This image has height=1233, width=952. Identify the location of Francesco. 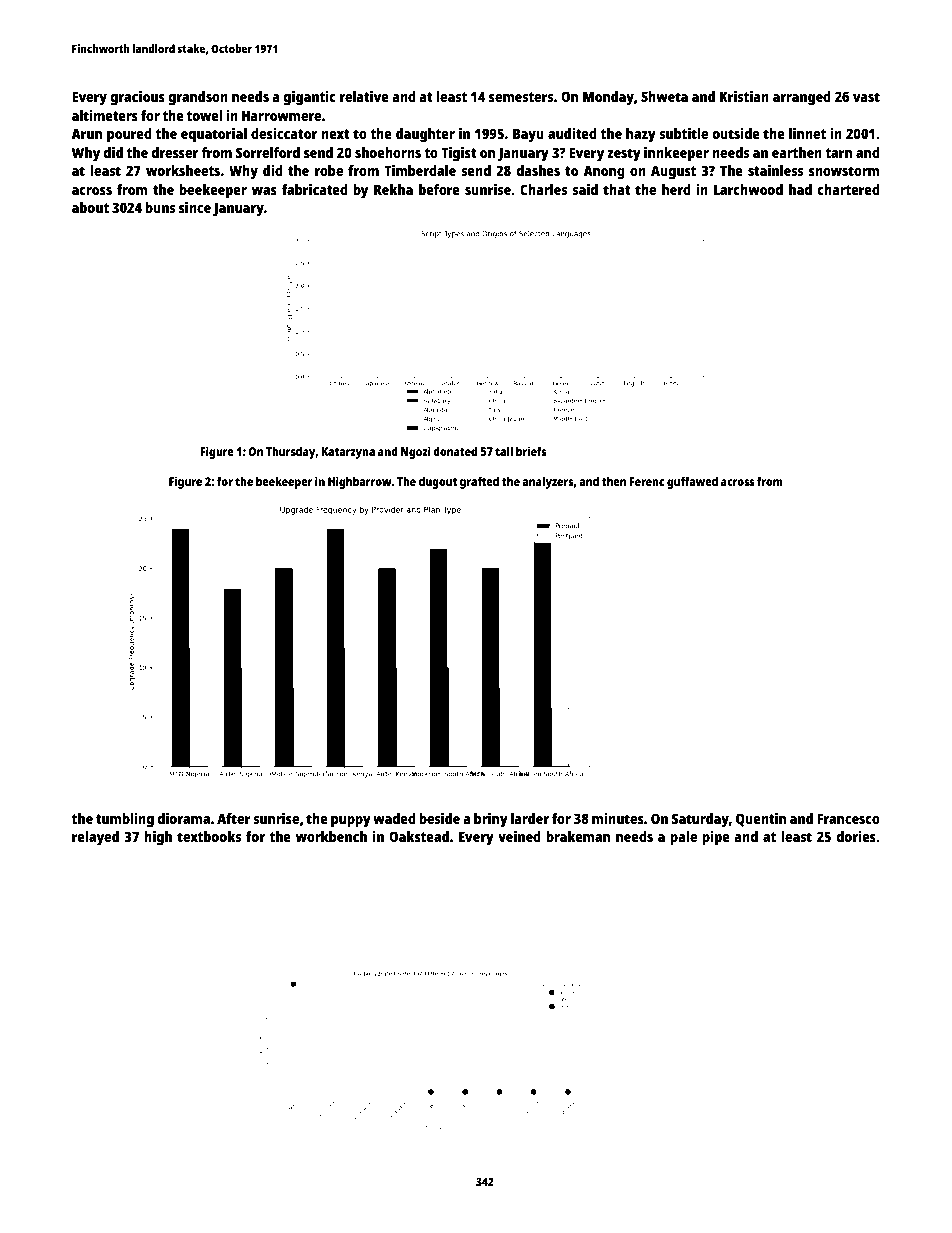
(848, 818).
